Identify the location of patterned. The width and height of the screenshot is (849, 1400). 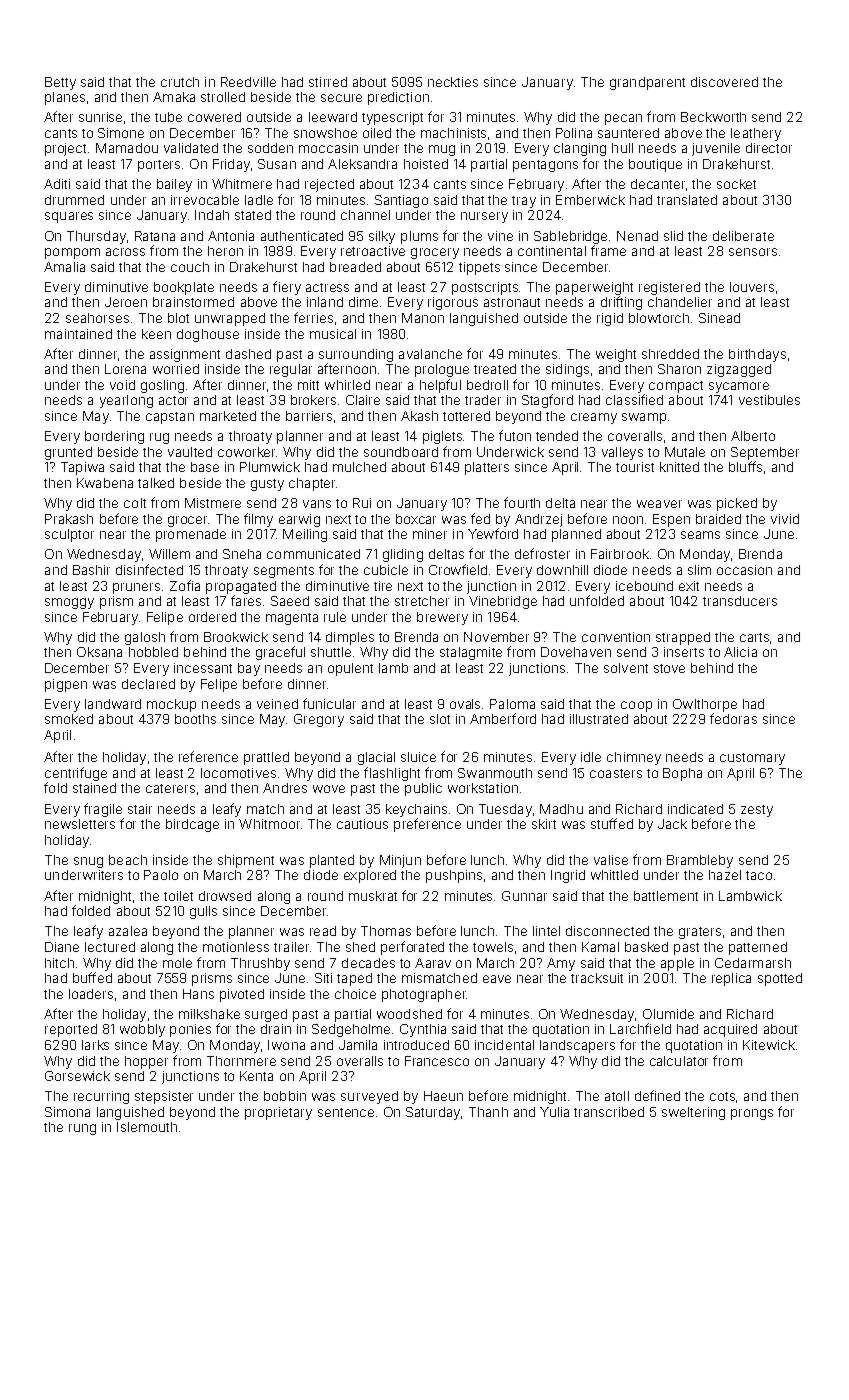
(758, 948).
